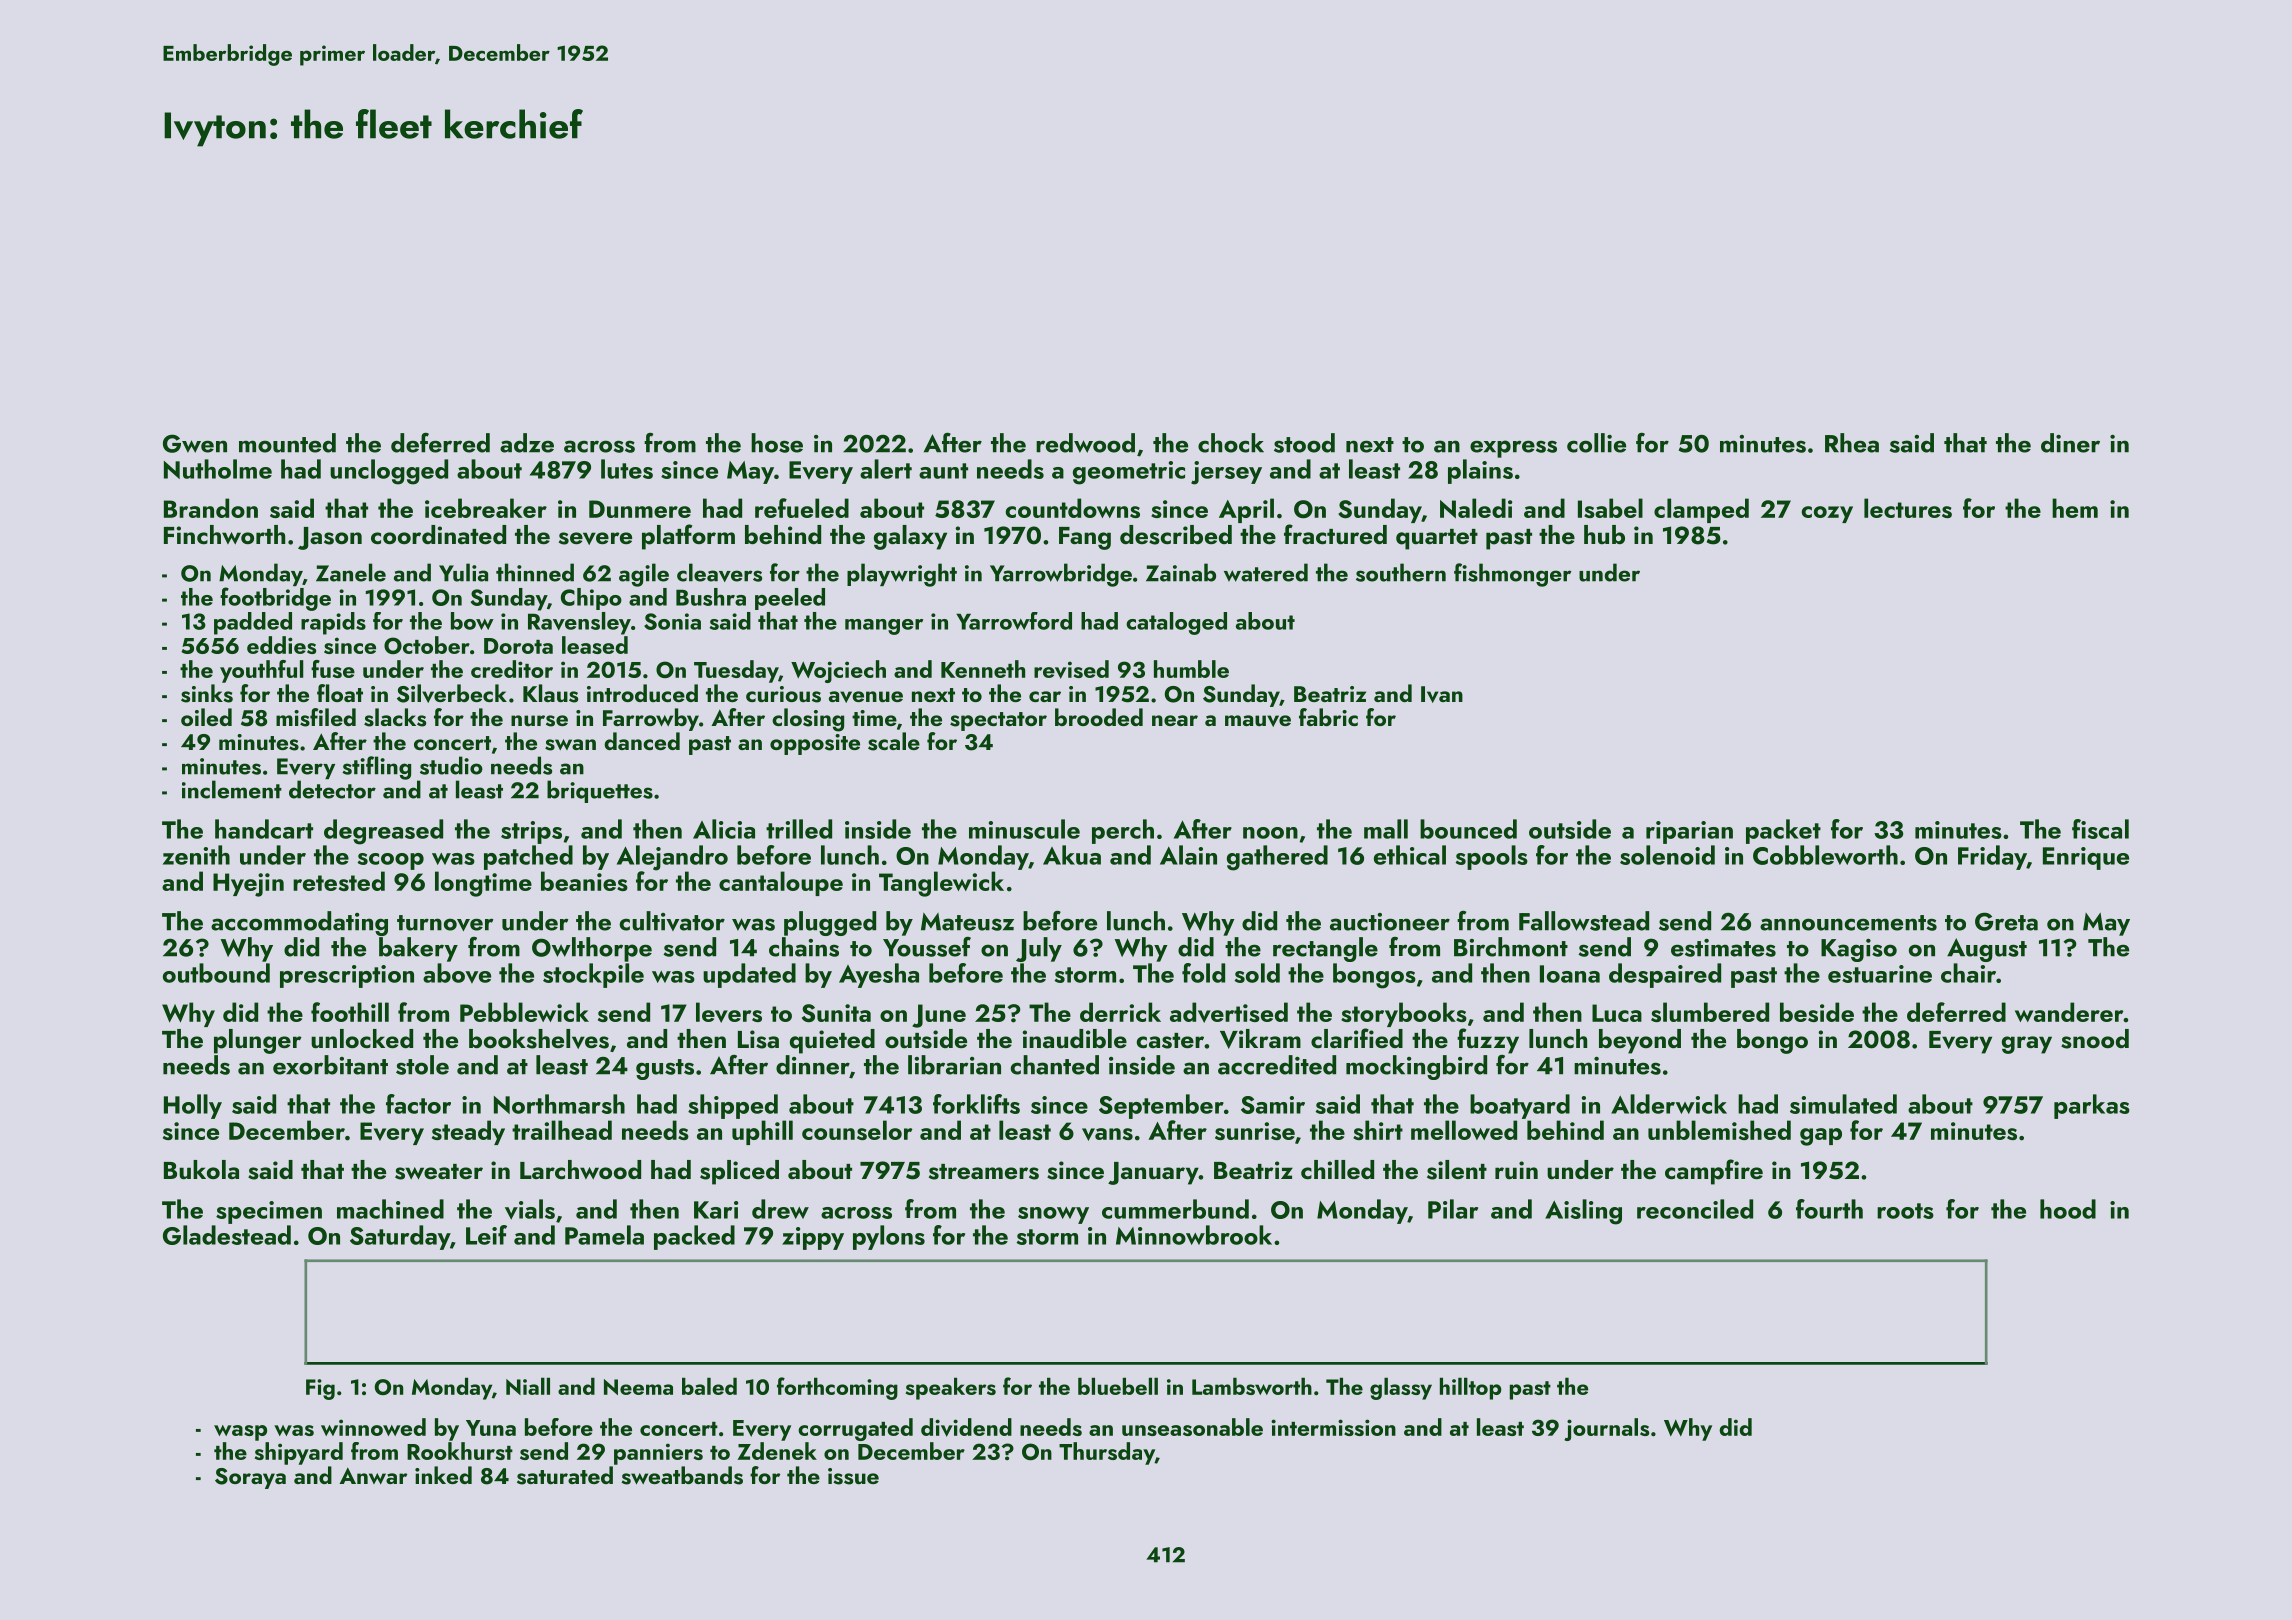  I want to click on gusts, so click(665, 1069).
